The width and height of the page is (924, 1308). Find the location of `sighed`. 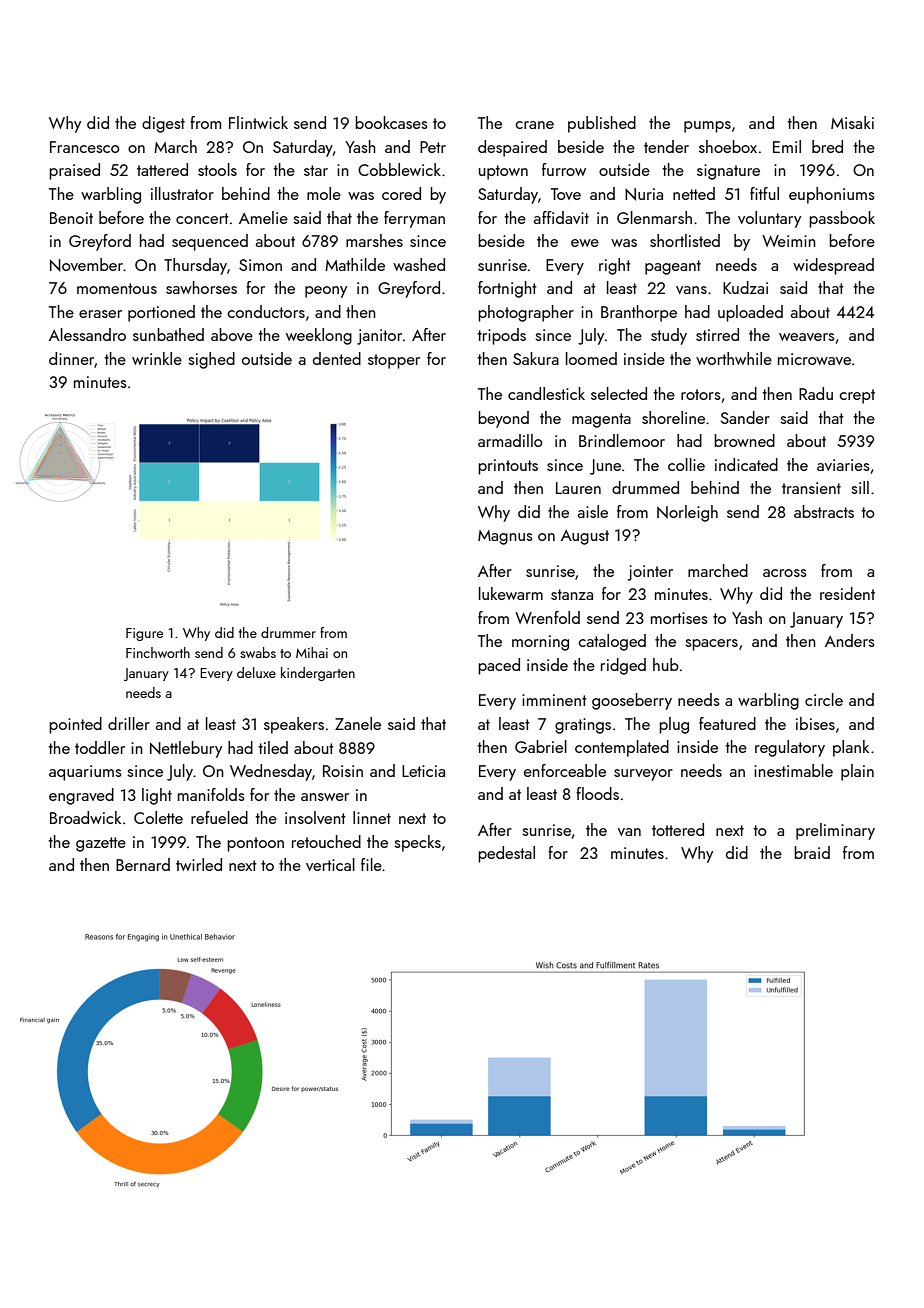

sighed is located at coordinates (211, 360).
